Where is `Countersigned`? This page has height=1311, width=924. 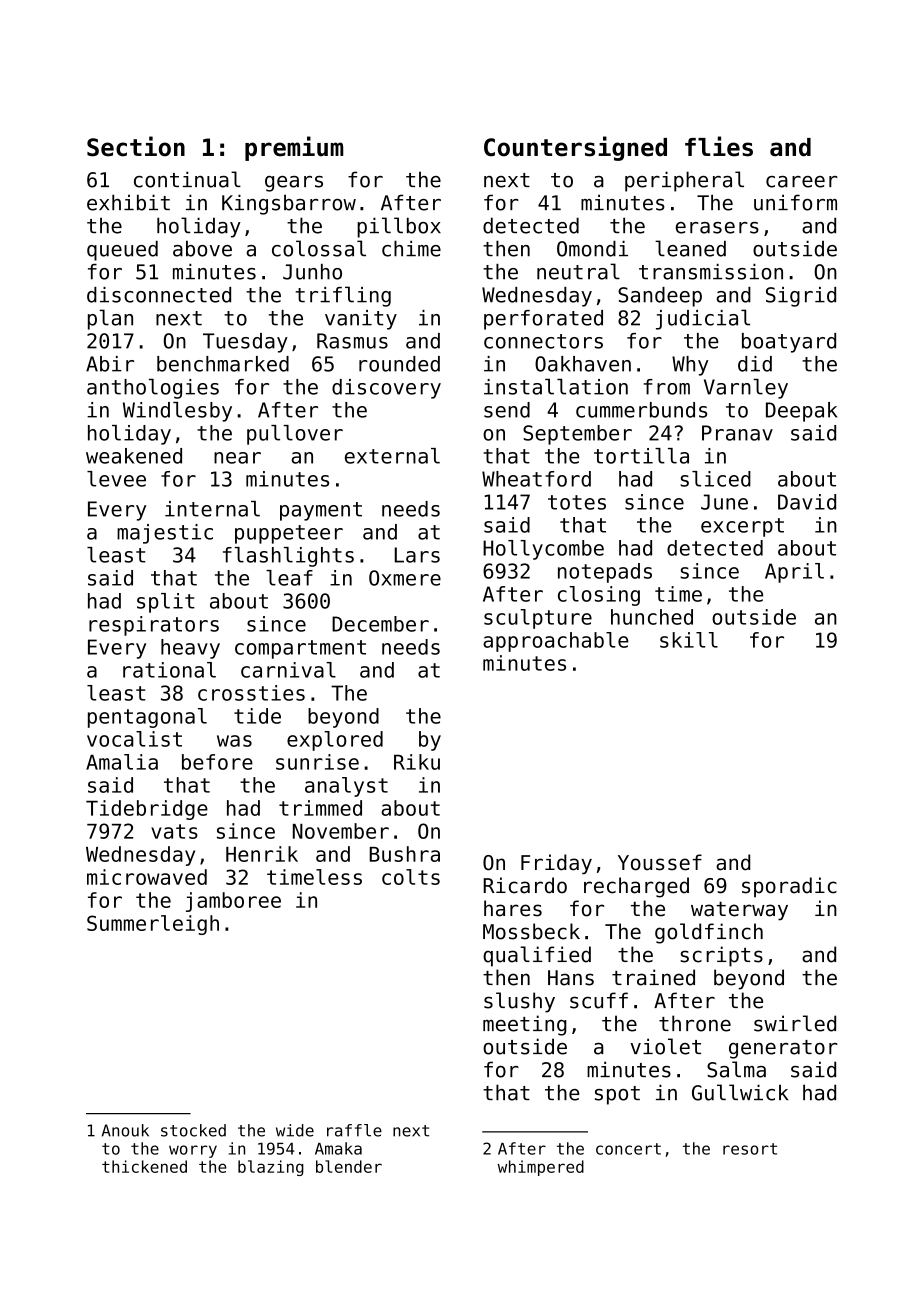
Countersigned is located at coordinates (575, 148).
